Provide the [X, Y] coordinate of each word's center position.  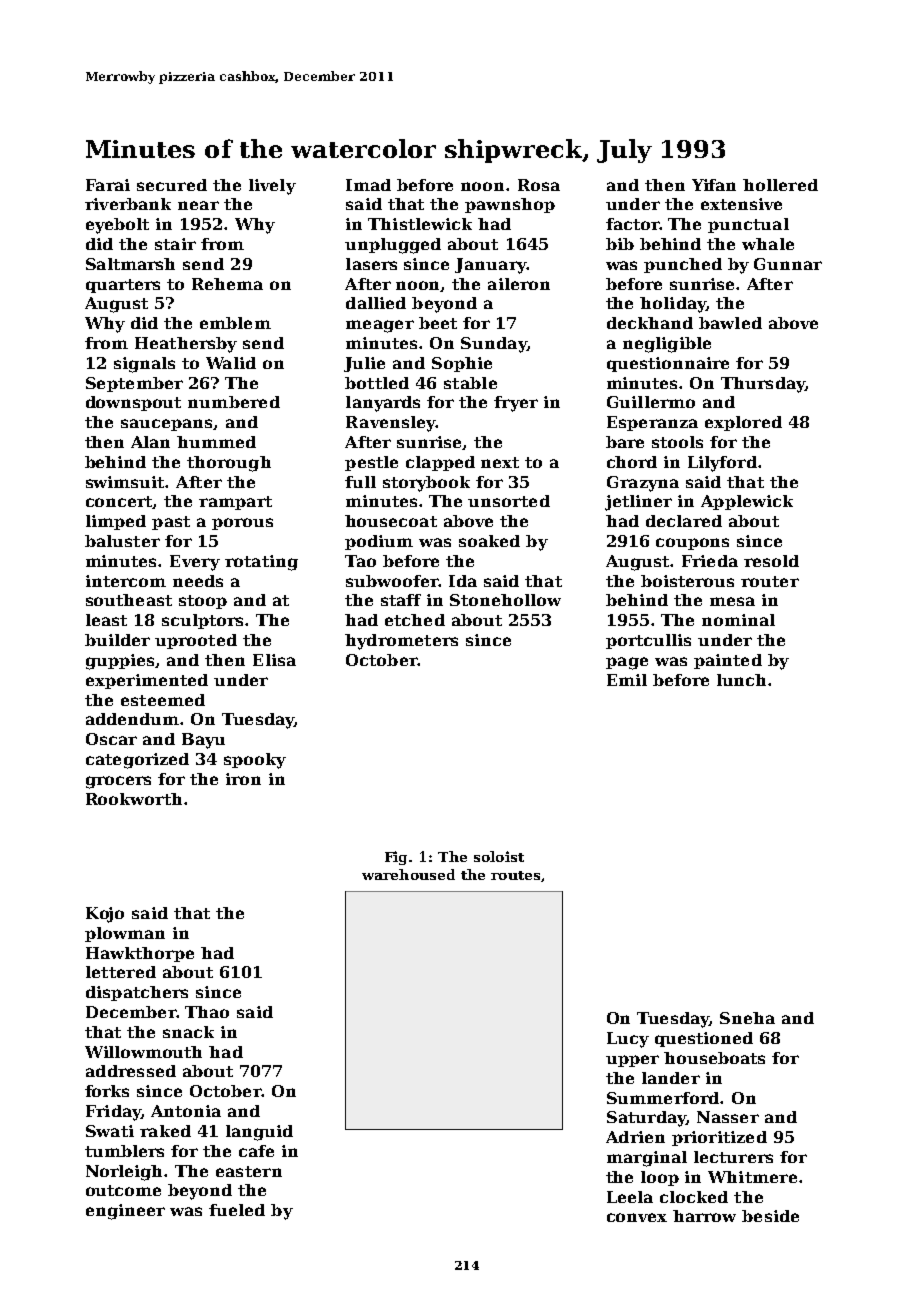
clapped [440, 463]
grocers [118, 782]
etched [415, 620]
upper [632, 1061]
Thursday [763, 385]
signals [144, 365]
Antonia [186, 1111]
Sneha [747, 1018]
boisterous [687, 581]
